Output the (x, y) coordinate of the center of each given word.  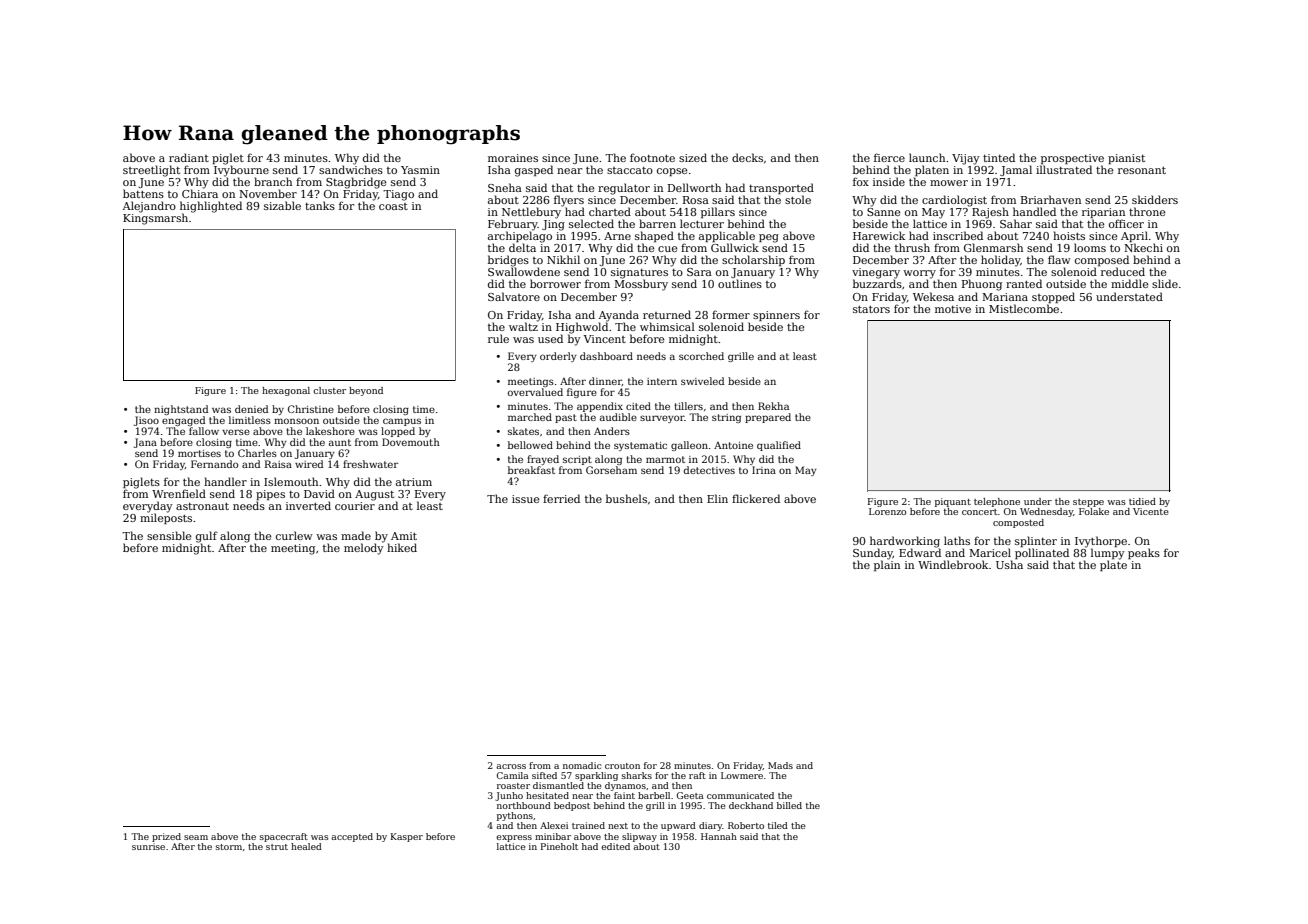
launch (927, 157)
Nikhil (563, 259)
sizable (282, 205)
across (511, 766)
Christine (311, 409)
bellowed (530, 445)
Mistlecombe (1024, 308)
